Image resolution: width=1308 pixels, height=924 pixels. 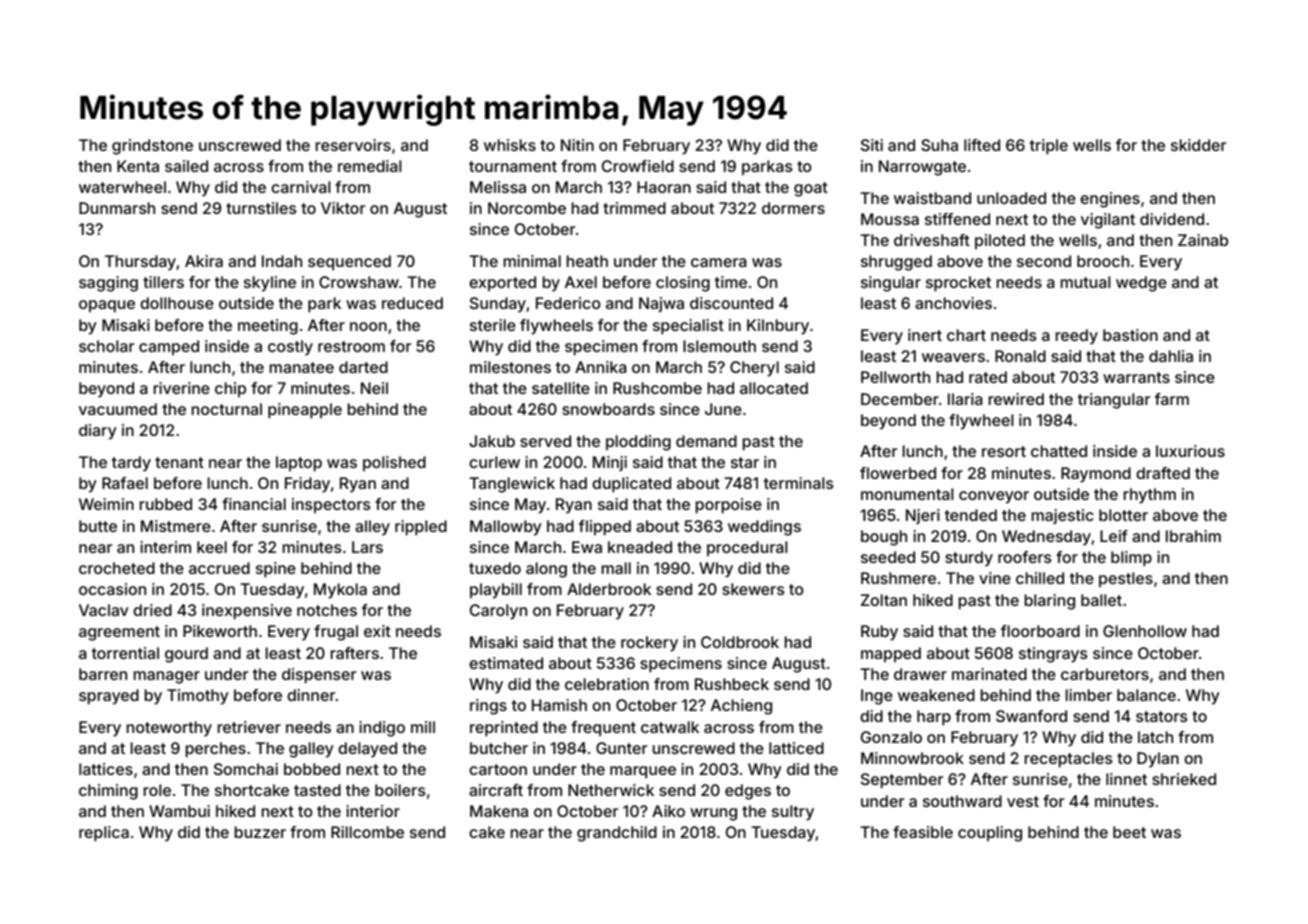 What do you see at coordinates (163, 282) in the page?
I see `tillers` at bounding box center [163, 282].
